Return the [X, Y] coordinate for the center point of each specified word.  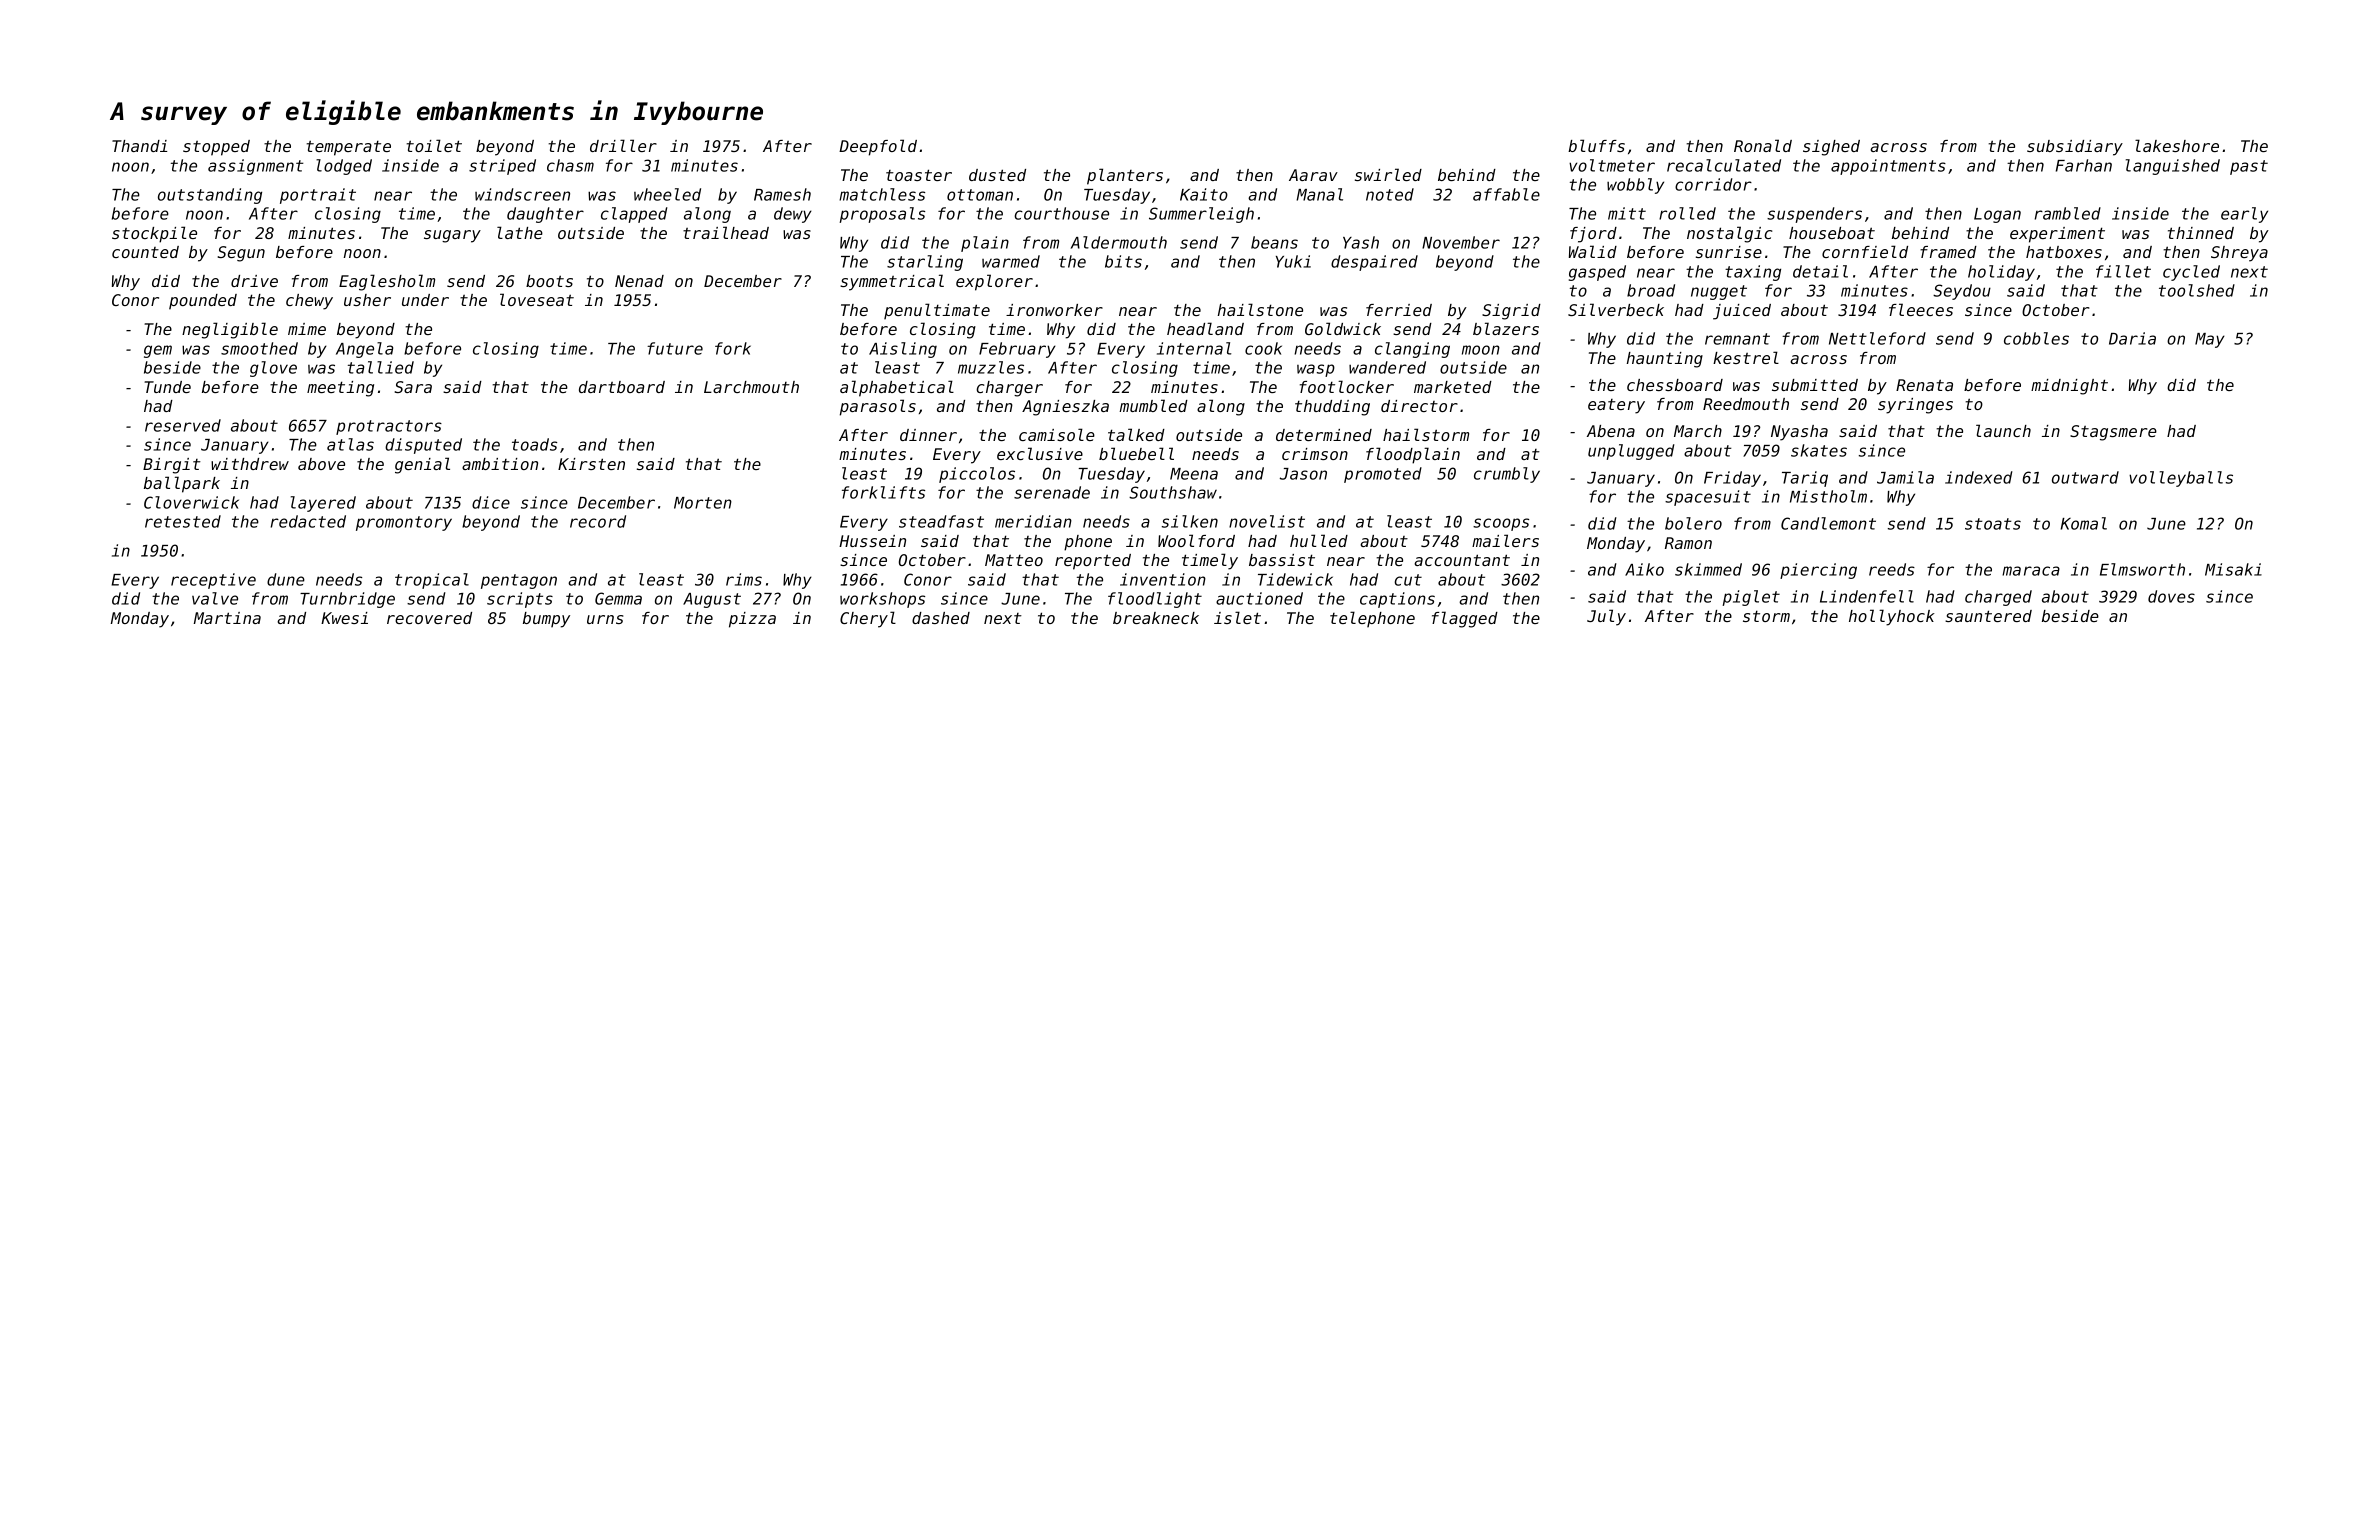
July [1606, 617]
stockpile [154, 234]
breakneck [1156, 618]
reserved [183, 425]
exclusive [1040, 453]
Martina [227, 618]
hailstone [1260, 309]
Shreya [2239, 254]
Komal [2084, 523]
